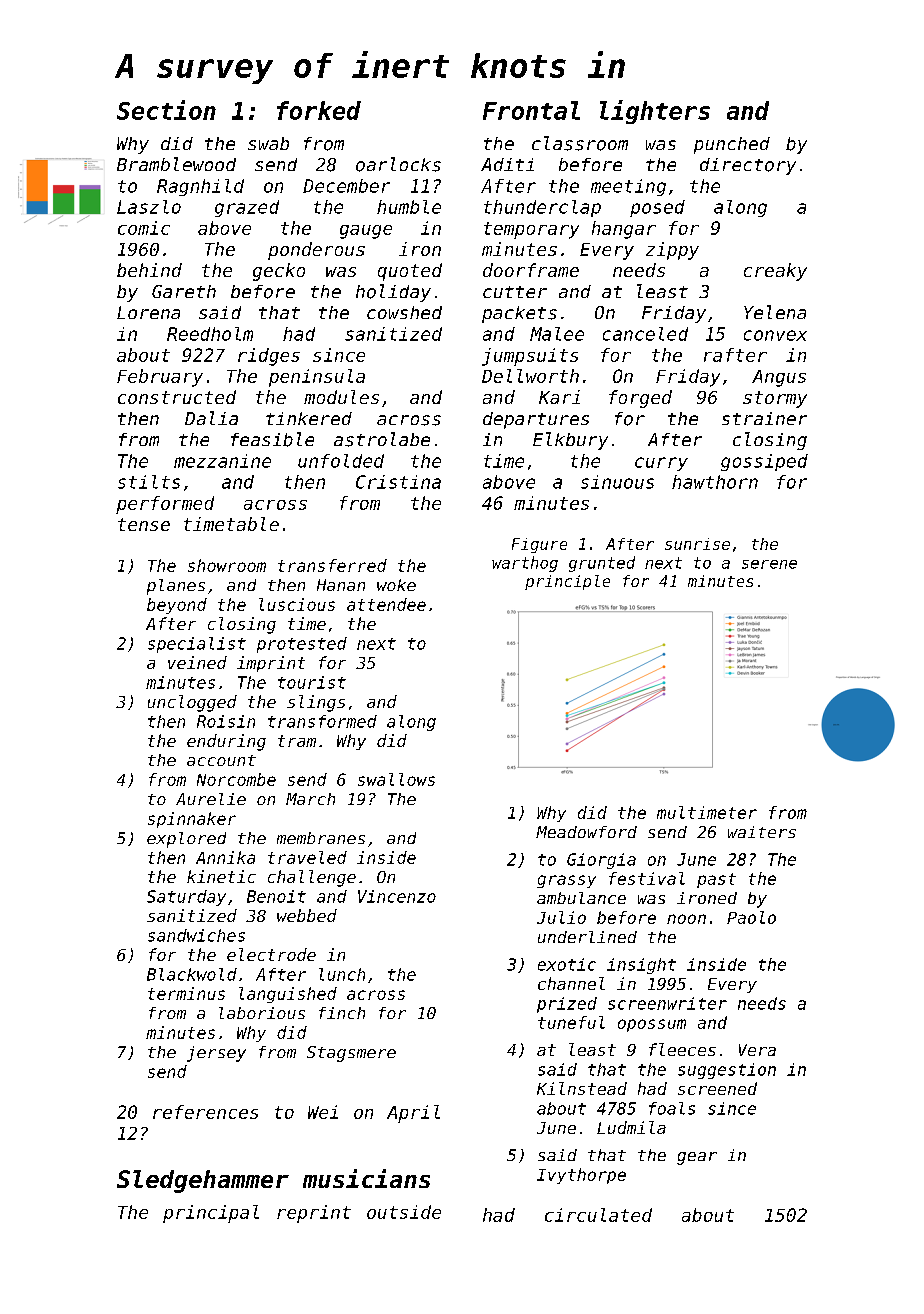  Describe the element at coordinates (205, 1112) in the screenshot. I see `references` at that location.
